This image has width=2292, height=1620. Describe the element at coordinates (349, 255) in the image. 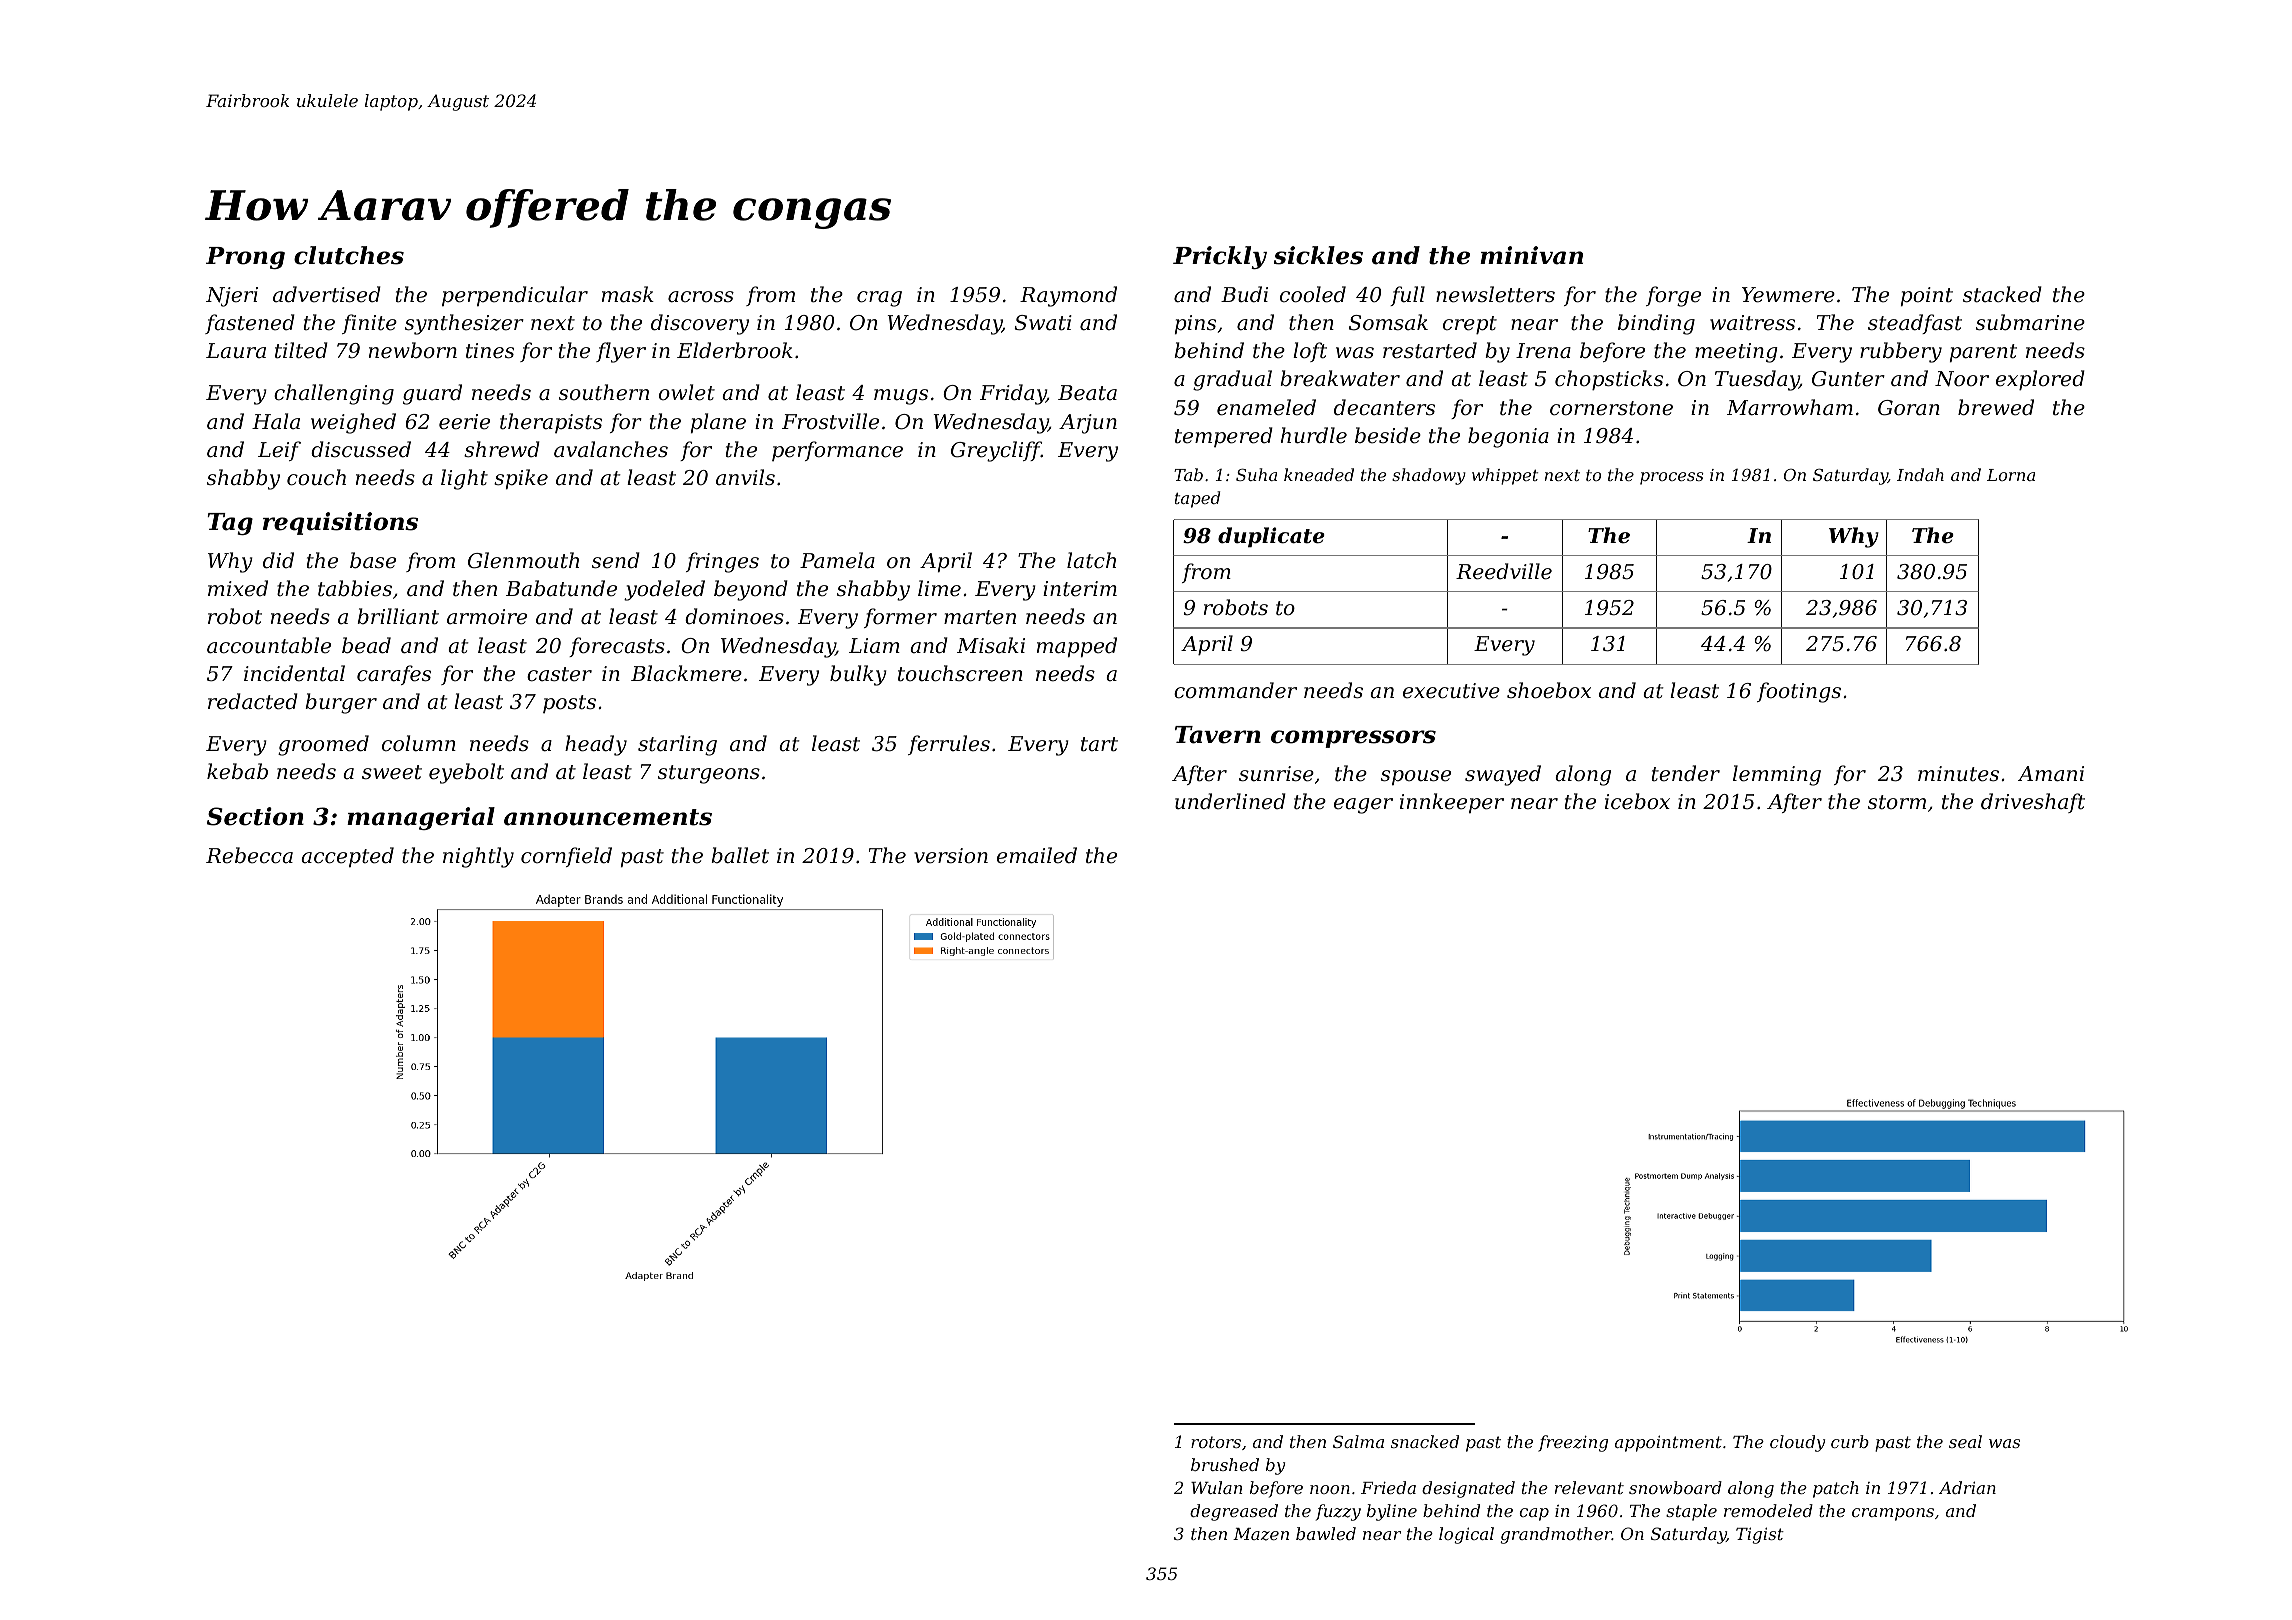

I see `clutches` at that location.
